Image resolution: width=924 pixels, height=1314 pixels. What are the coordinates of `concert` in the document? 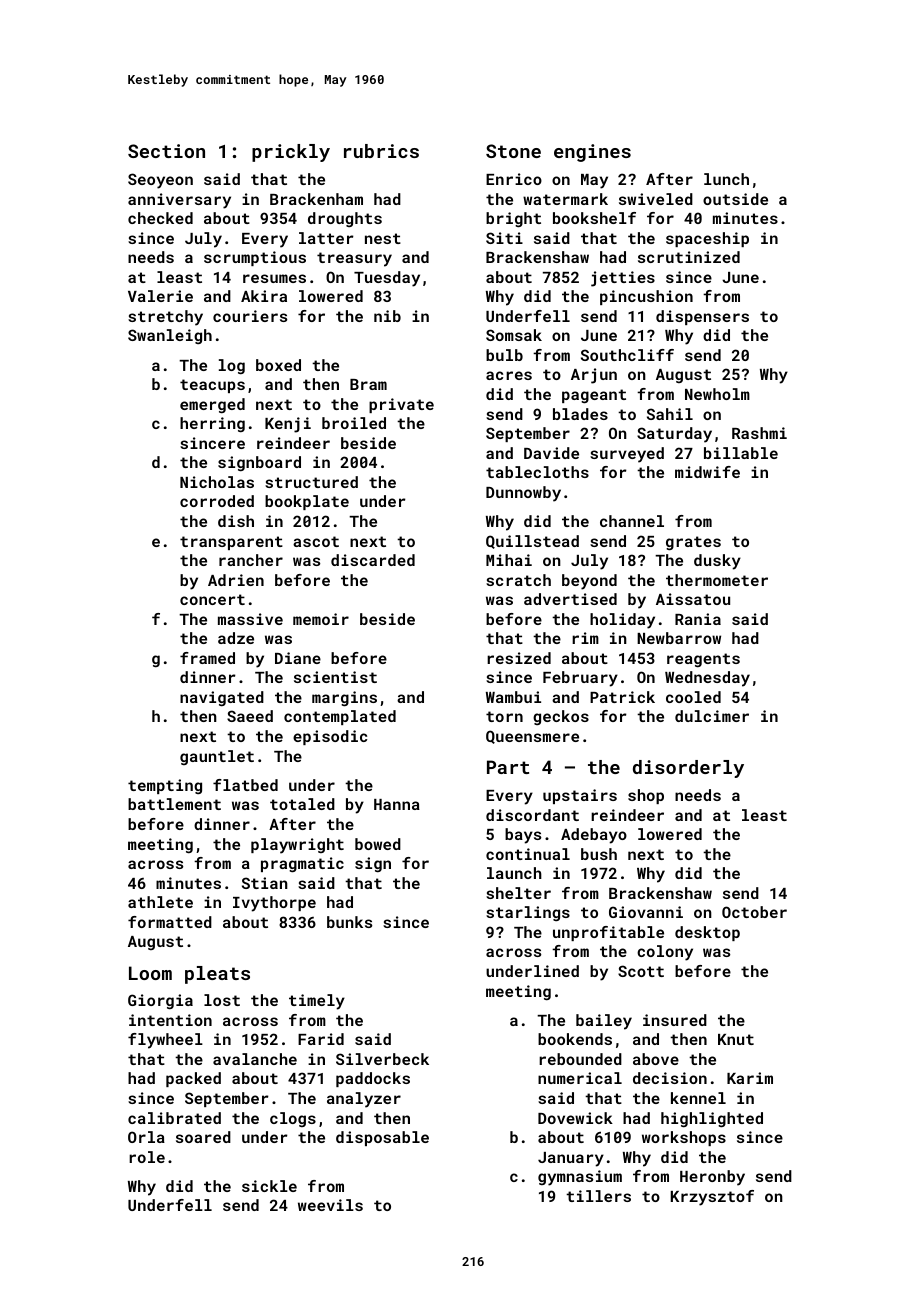 It's located at (212, 599).
